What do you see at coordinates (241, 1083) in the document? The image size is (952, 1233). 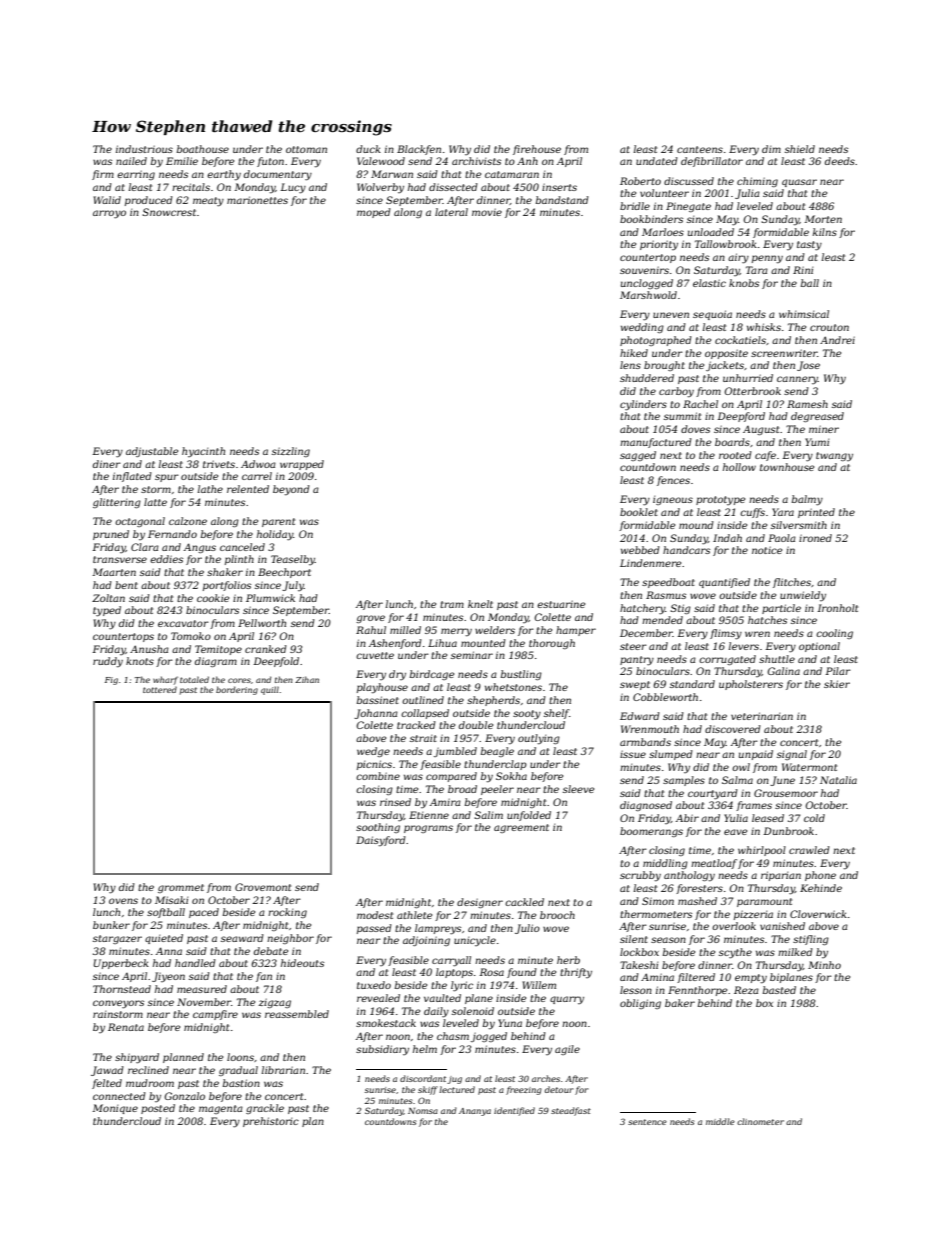 I see `bastion` at bounding box center [241, 1083].
